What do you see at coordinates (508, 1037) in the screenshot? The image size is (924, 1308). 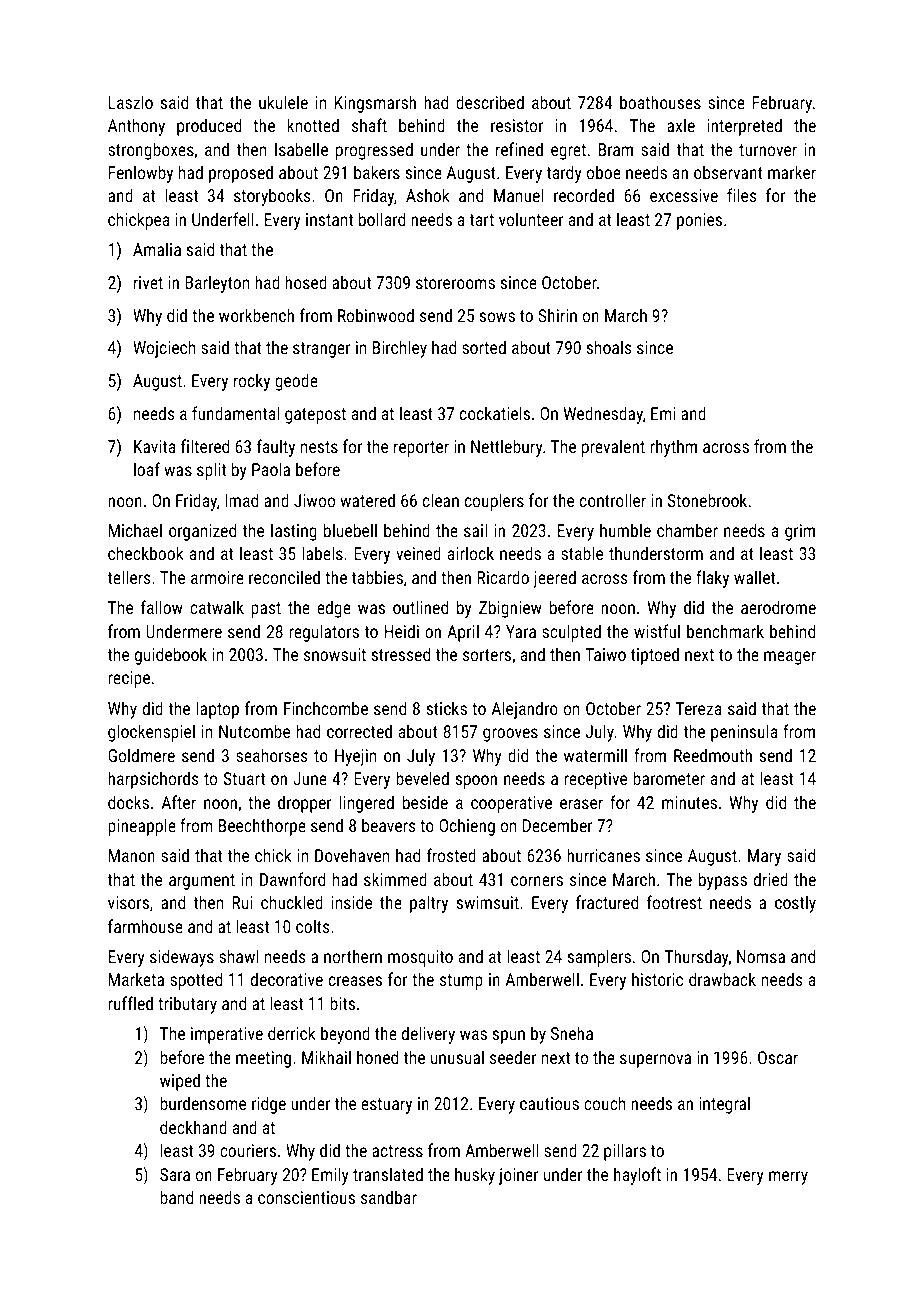 I see `spun` at bounding box center [508, 1037].
